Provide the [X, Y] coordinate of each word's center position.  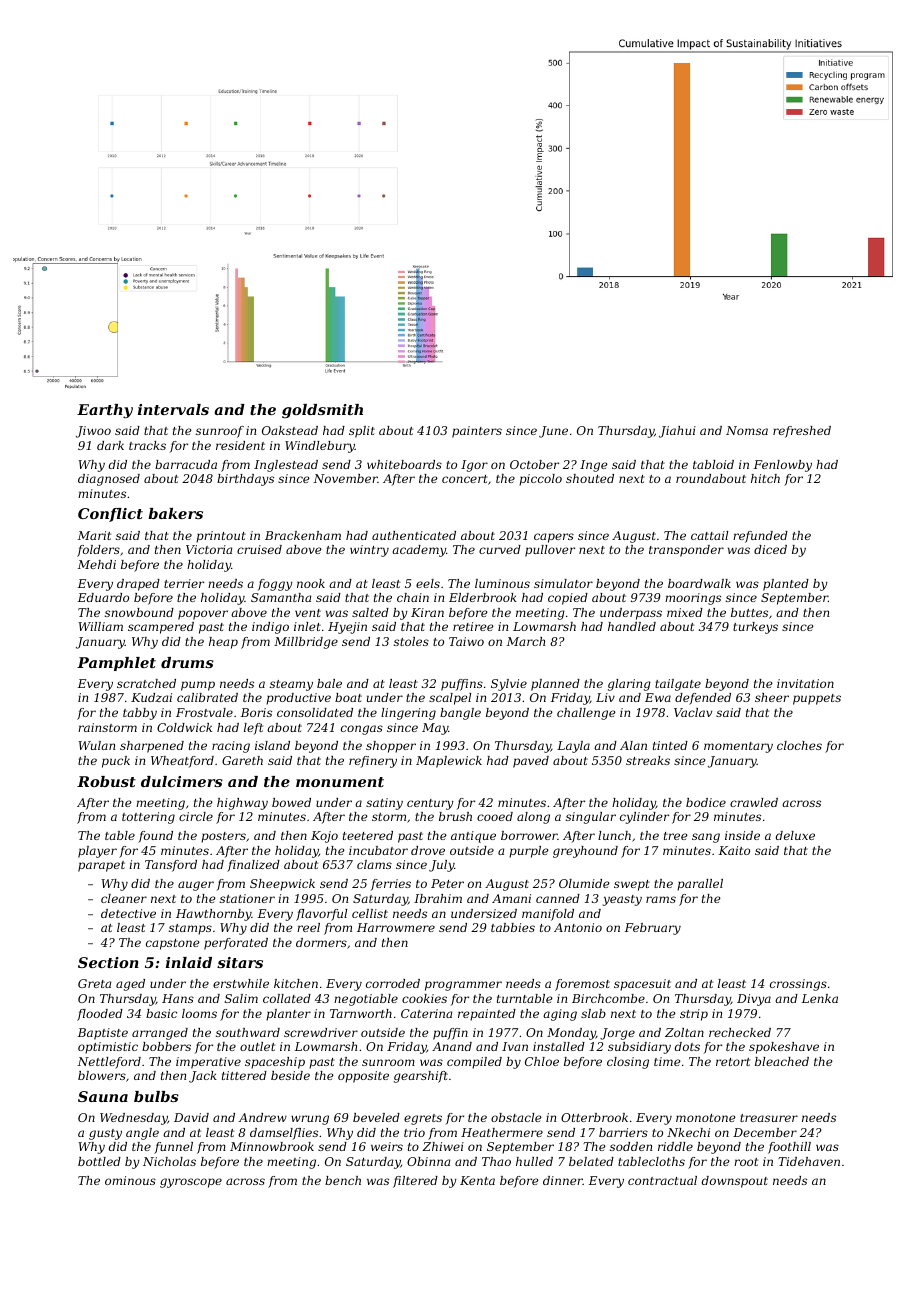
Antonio [578, 927]
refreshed [802, 432]
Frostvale [204, 712]
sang [706, 838]
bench [343, 1180]
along [533, 818]
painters [477, 432]
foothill [789, 1148]
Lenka [820, 998]
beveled [376, 1117]
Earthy [105, 411]
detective [128, 913]
